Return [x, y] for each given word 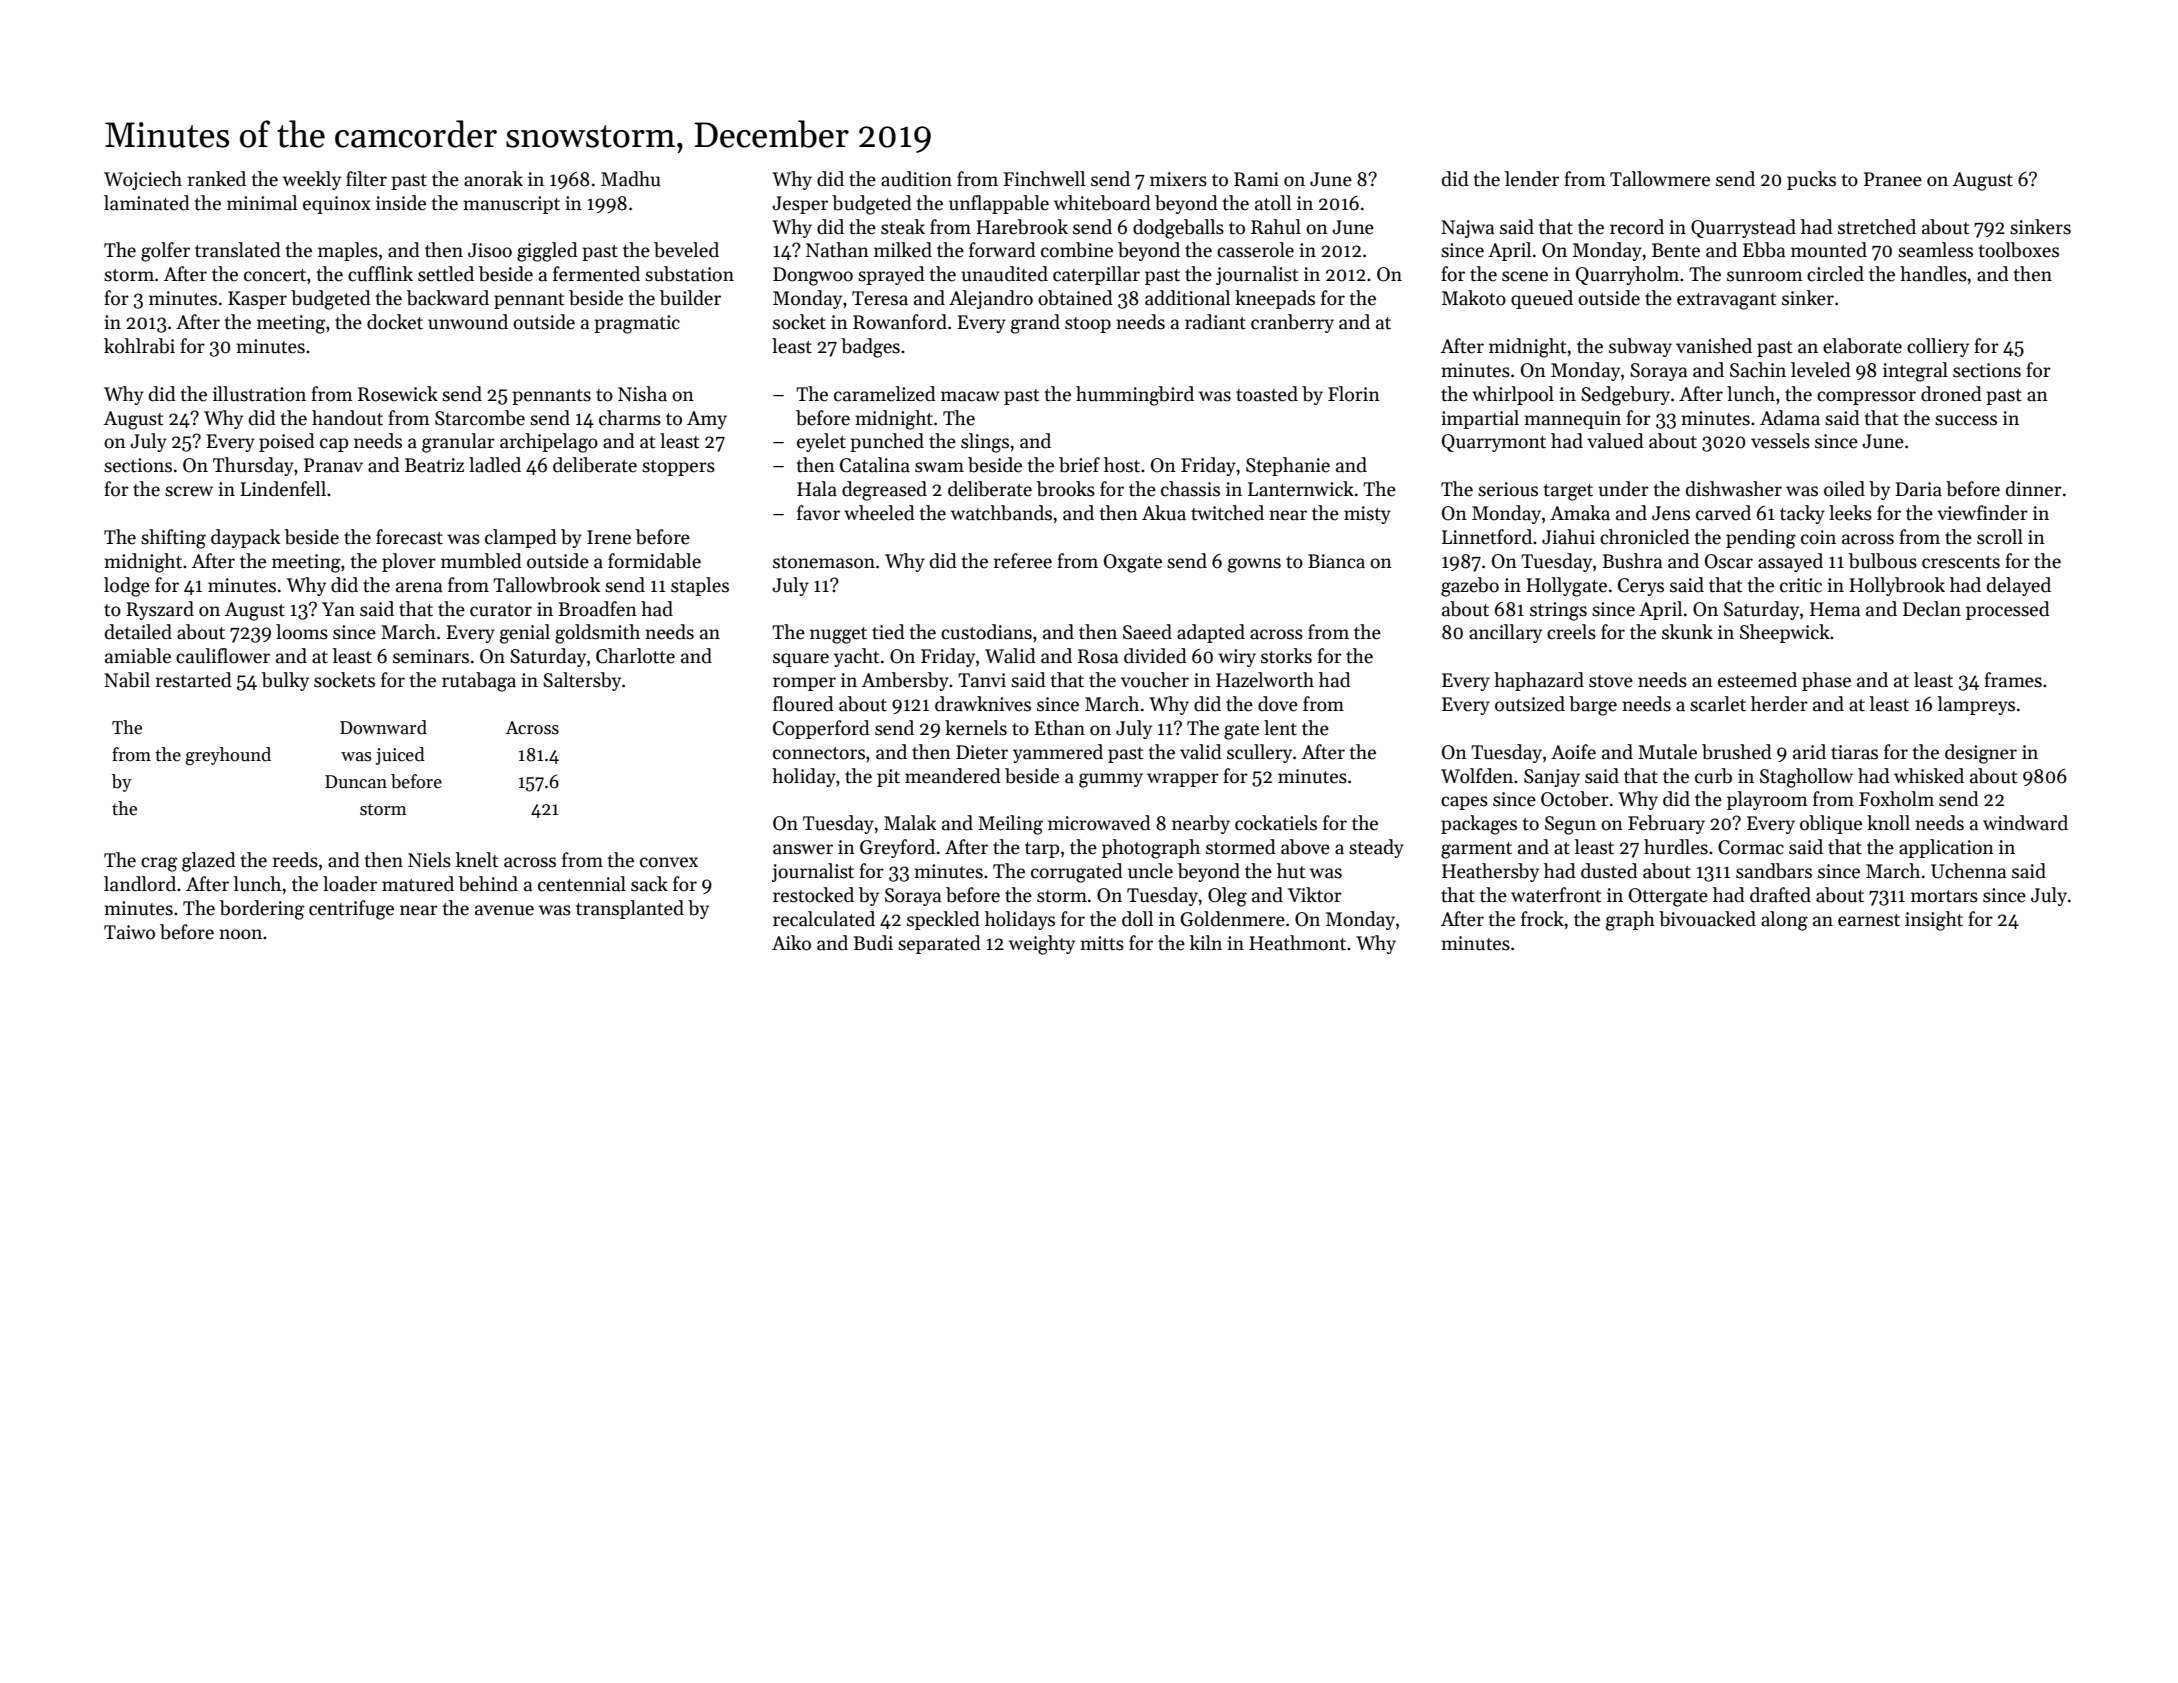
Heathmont [1297, 943]
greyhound [228, 756]
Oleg [1227, 897]
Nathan [837, 250]
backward [448, 298]
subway [1640, 347]
